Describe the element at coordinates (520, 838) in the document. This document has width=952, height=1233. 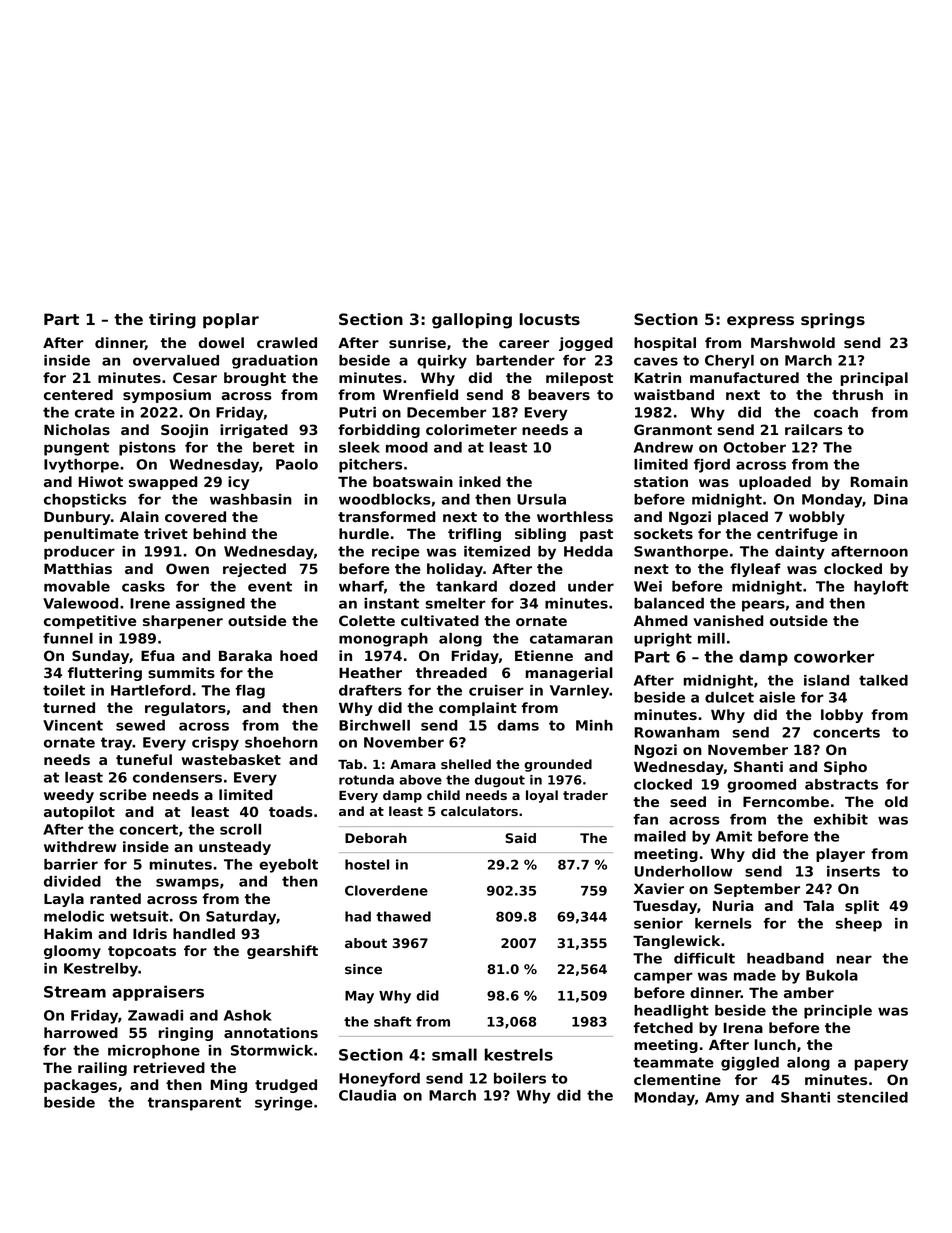
I see `Said` at that location.
